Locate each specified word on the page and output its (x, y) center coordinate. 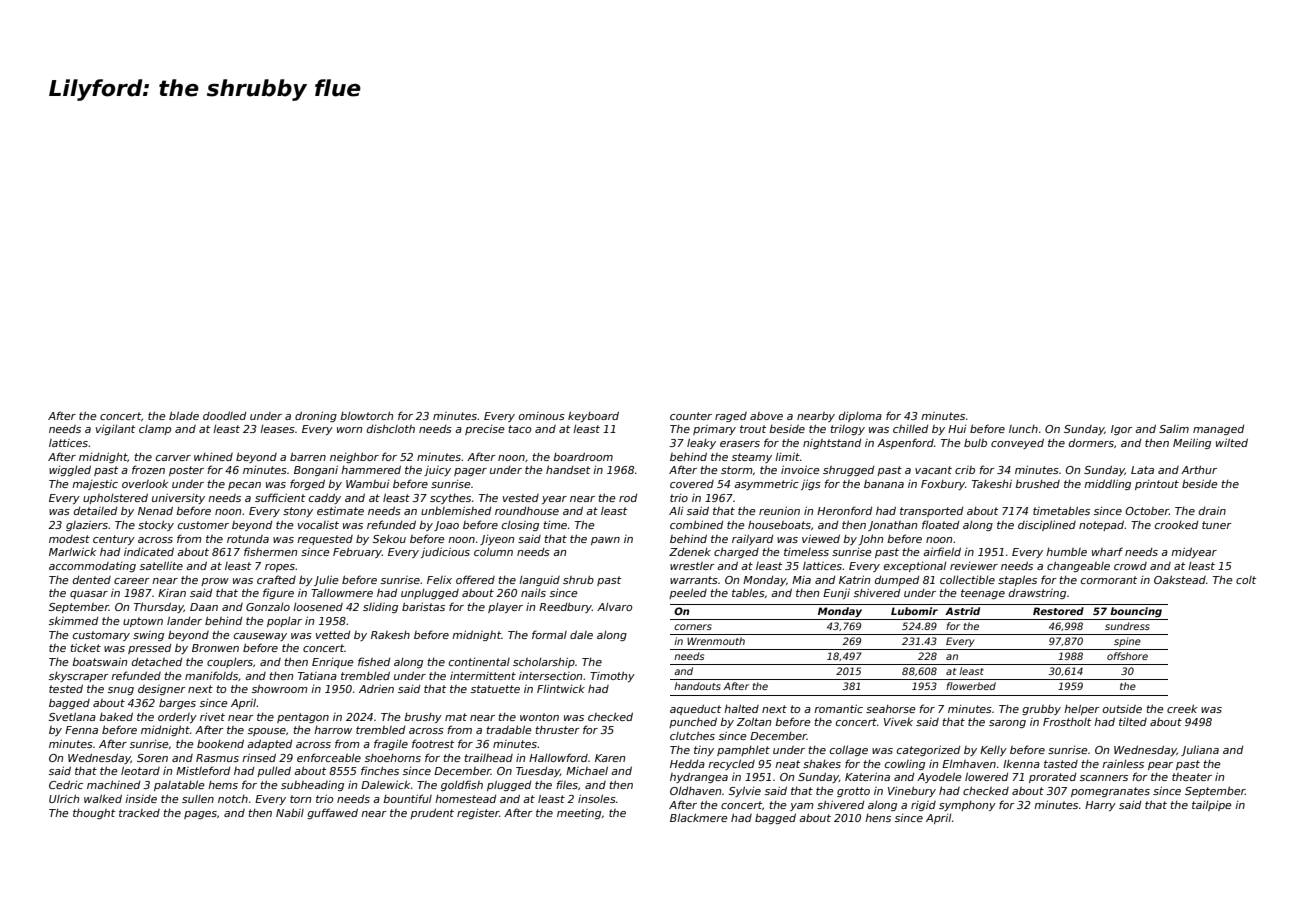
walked (103, 798)
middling (1107, 484)
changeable (1078, 566)
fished (374, 661)
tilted (1133, 722)
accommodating (92, 567)
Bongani (316, 470)
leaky (701, 443)
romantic (838, 708)
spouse (267, 732)
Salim (1174, 429)
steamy (752, 458)
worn (349, 430)
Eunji (836, 593)
